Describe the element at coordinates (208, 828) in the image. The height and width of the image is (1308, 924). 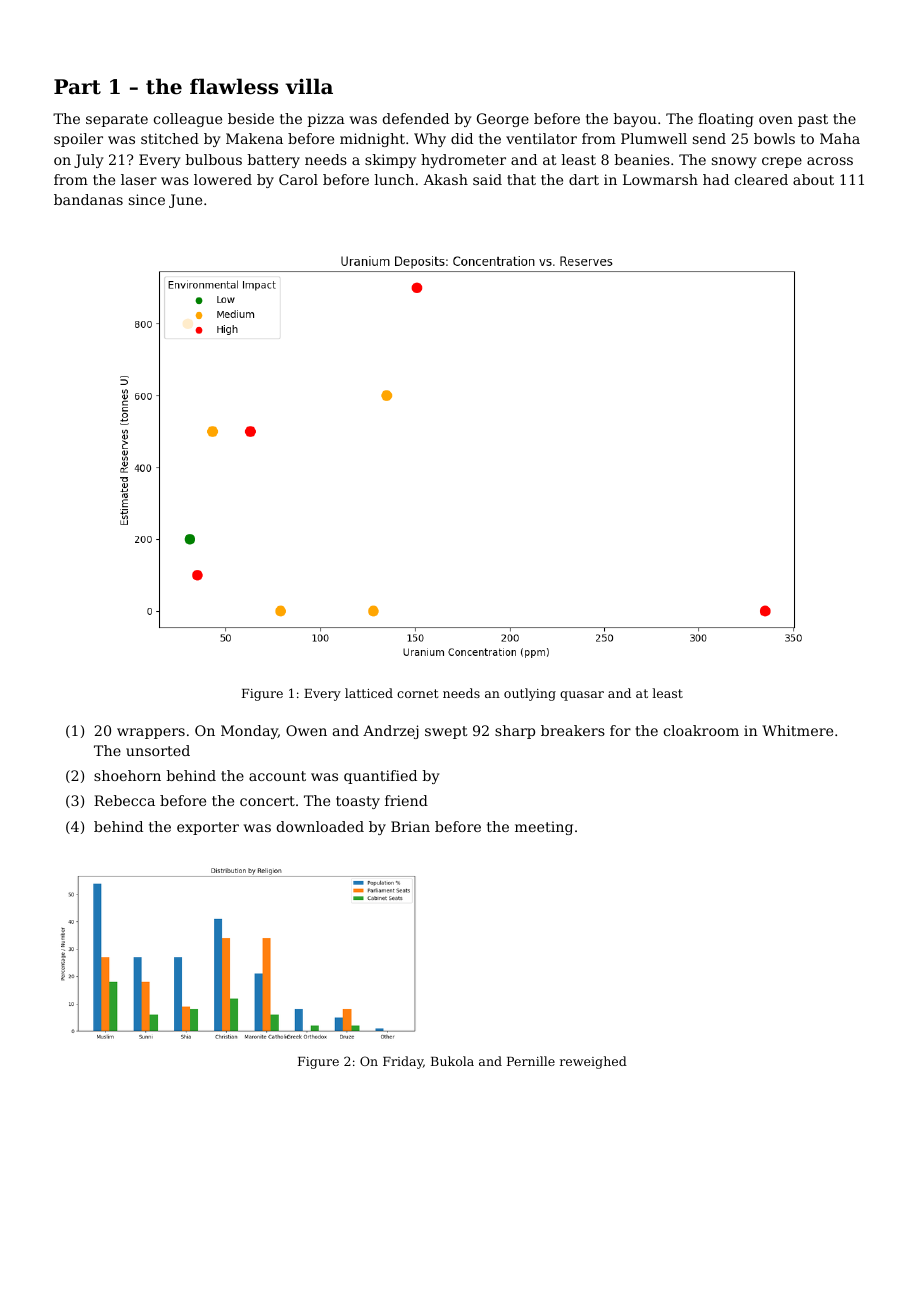
I see `exporter` at that location.
